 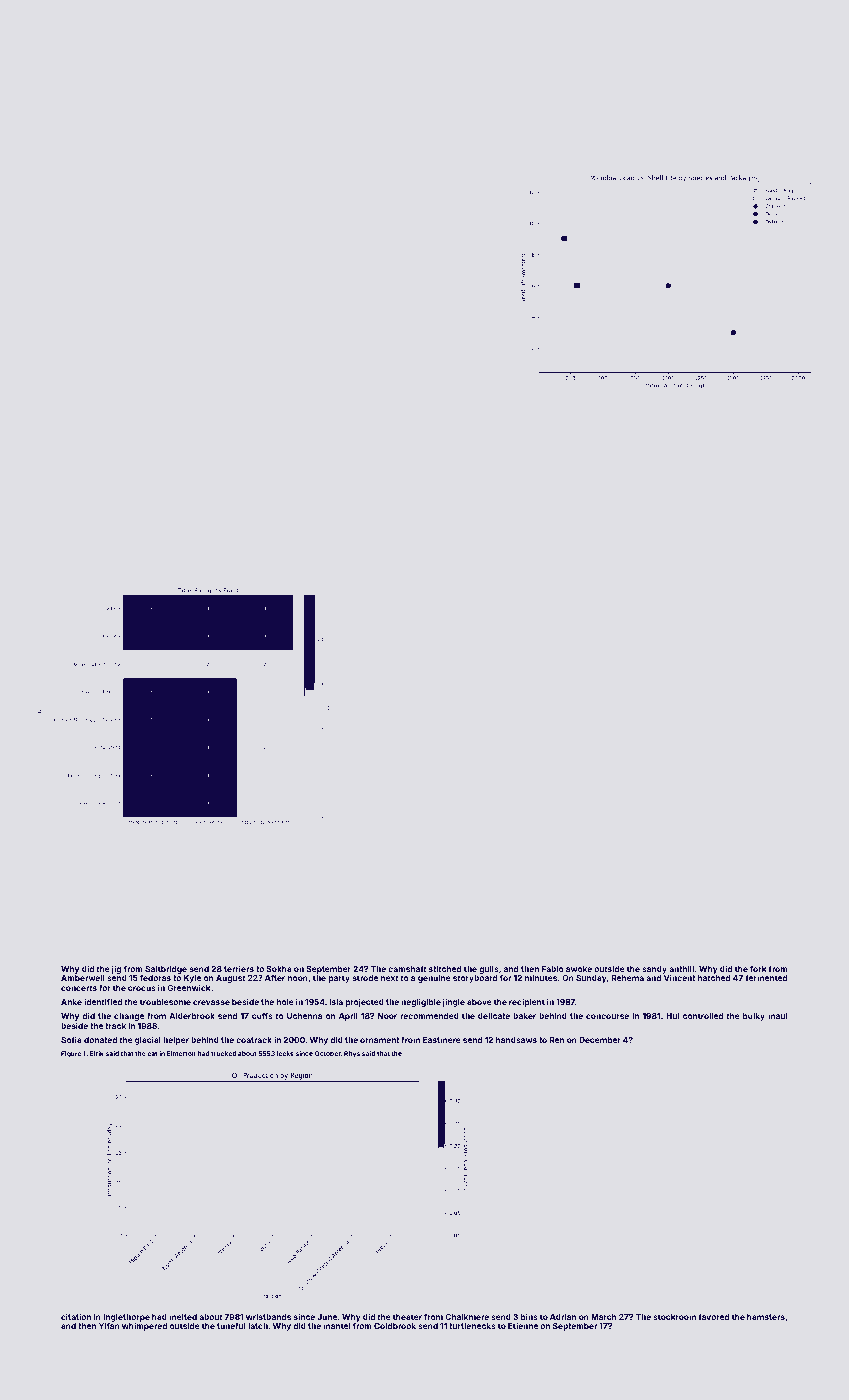 I want to click on handsaws, so click(x=516, y=1040).
